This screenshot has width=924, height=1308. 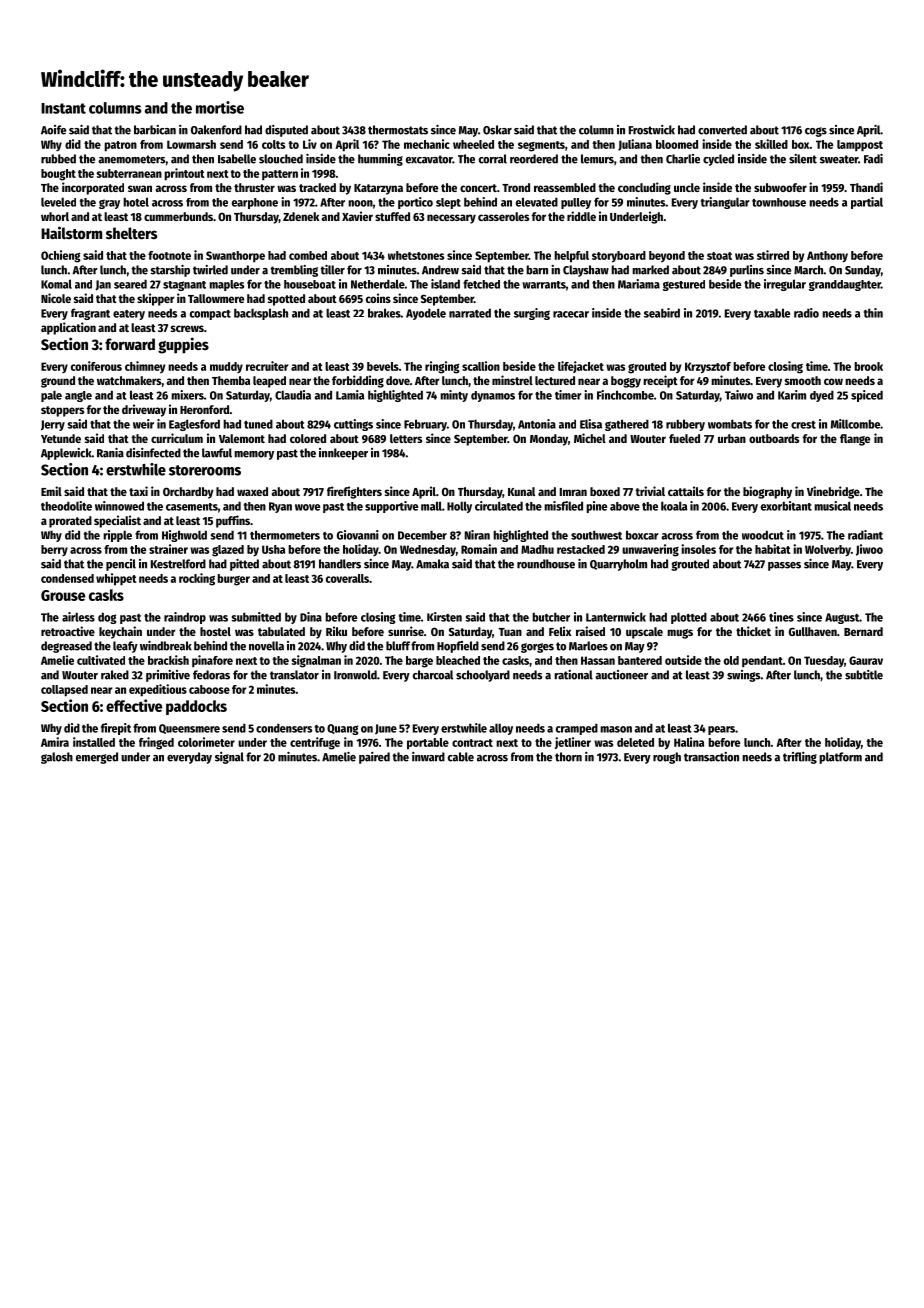 What do you see at coordinates (55, 742) in the screenshot?
I see `Amira` at bounding box center [55, 742].
